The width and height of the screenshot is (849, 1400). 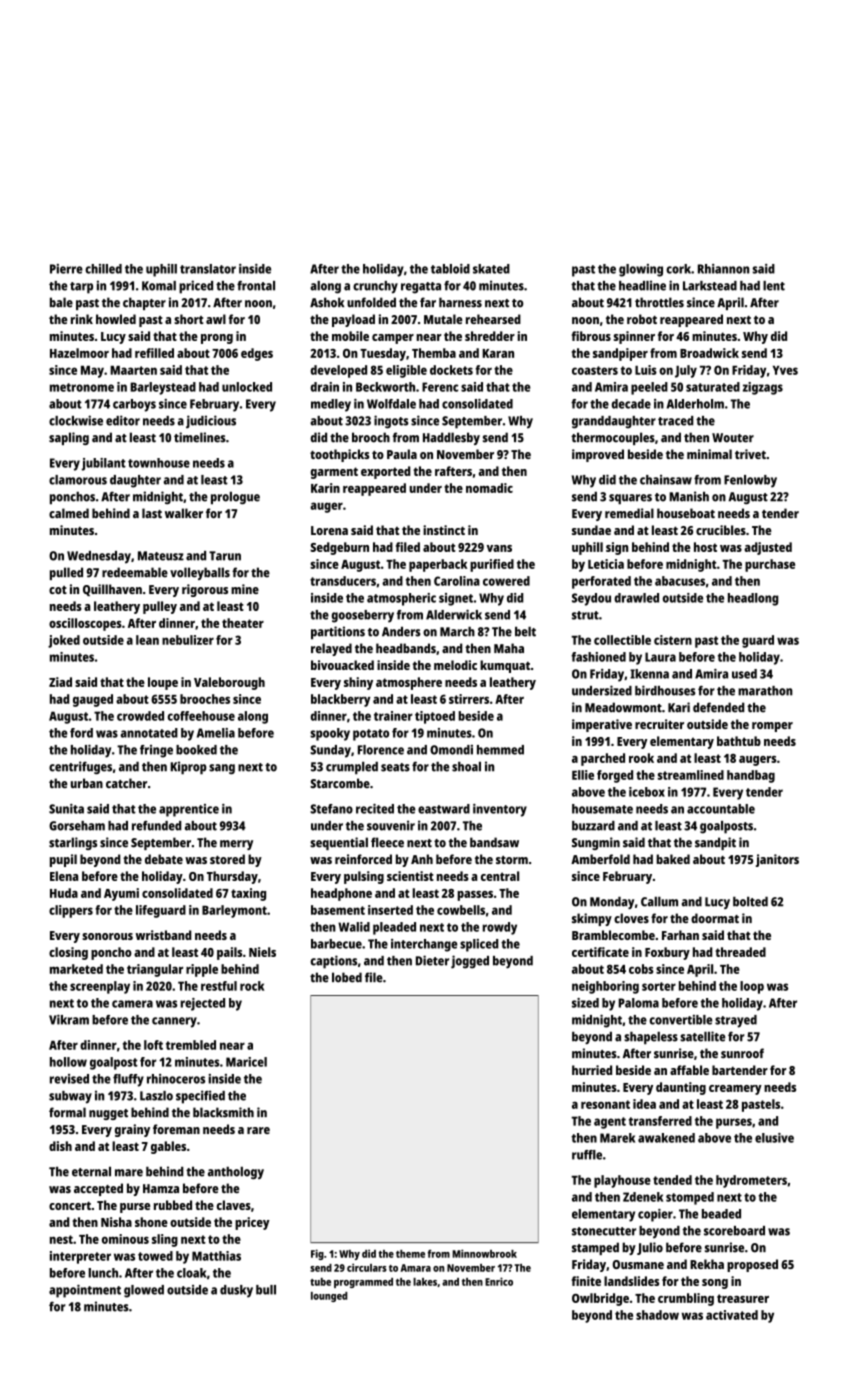 What do you see at coordinates (82, 319) in the screenshot?
I see `rink` at bounding box center [82, 319].
